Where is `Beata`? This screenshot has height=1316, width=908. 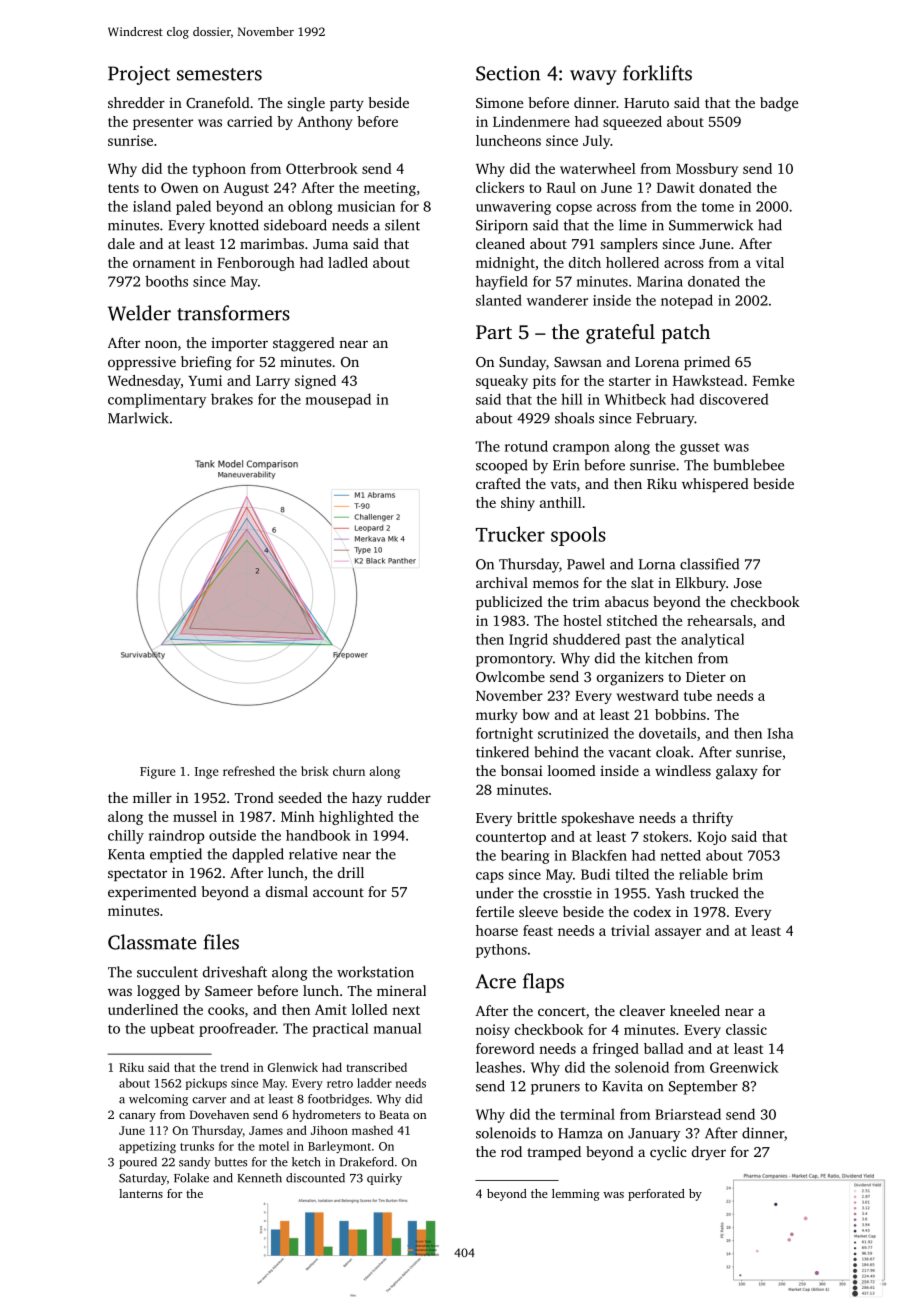 Beata is located at coordinates (394, 1114).
